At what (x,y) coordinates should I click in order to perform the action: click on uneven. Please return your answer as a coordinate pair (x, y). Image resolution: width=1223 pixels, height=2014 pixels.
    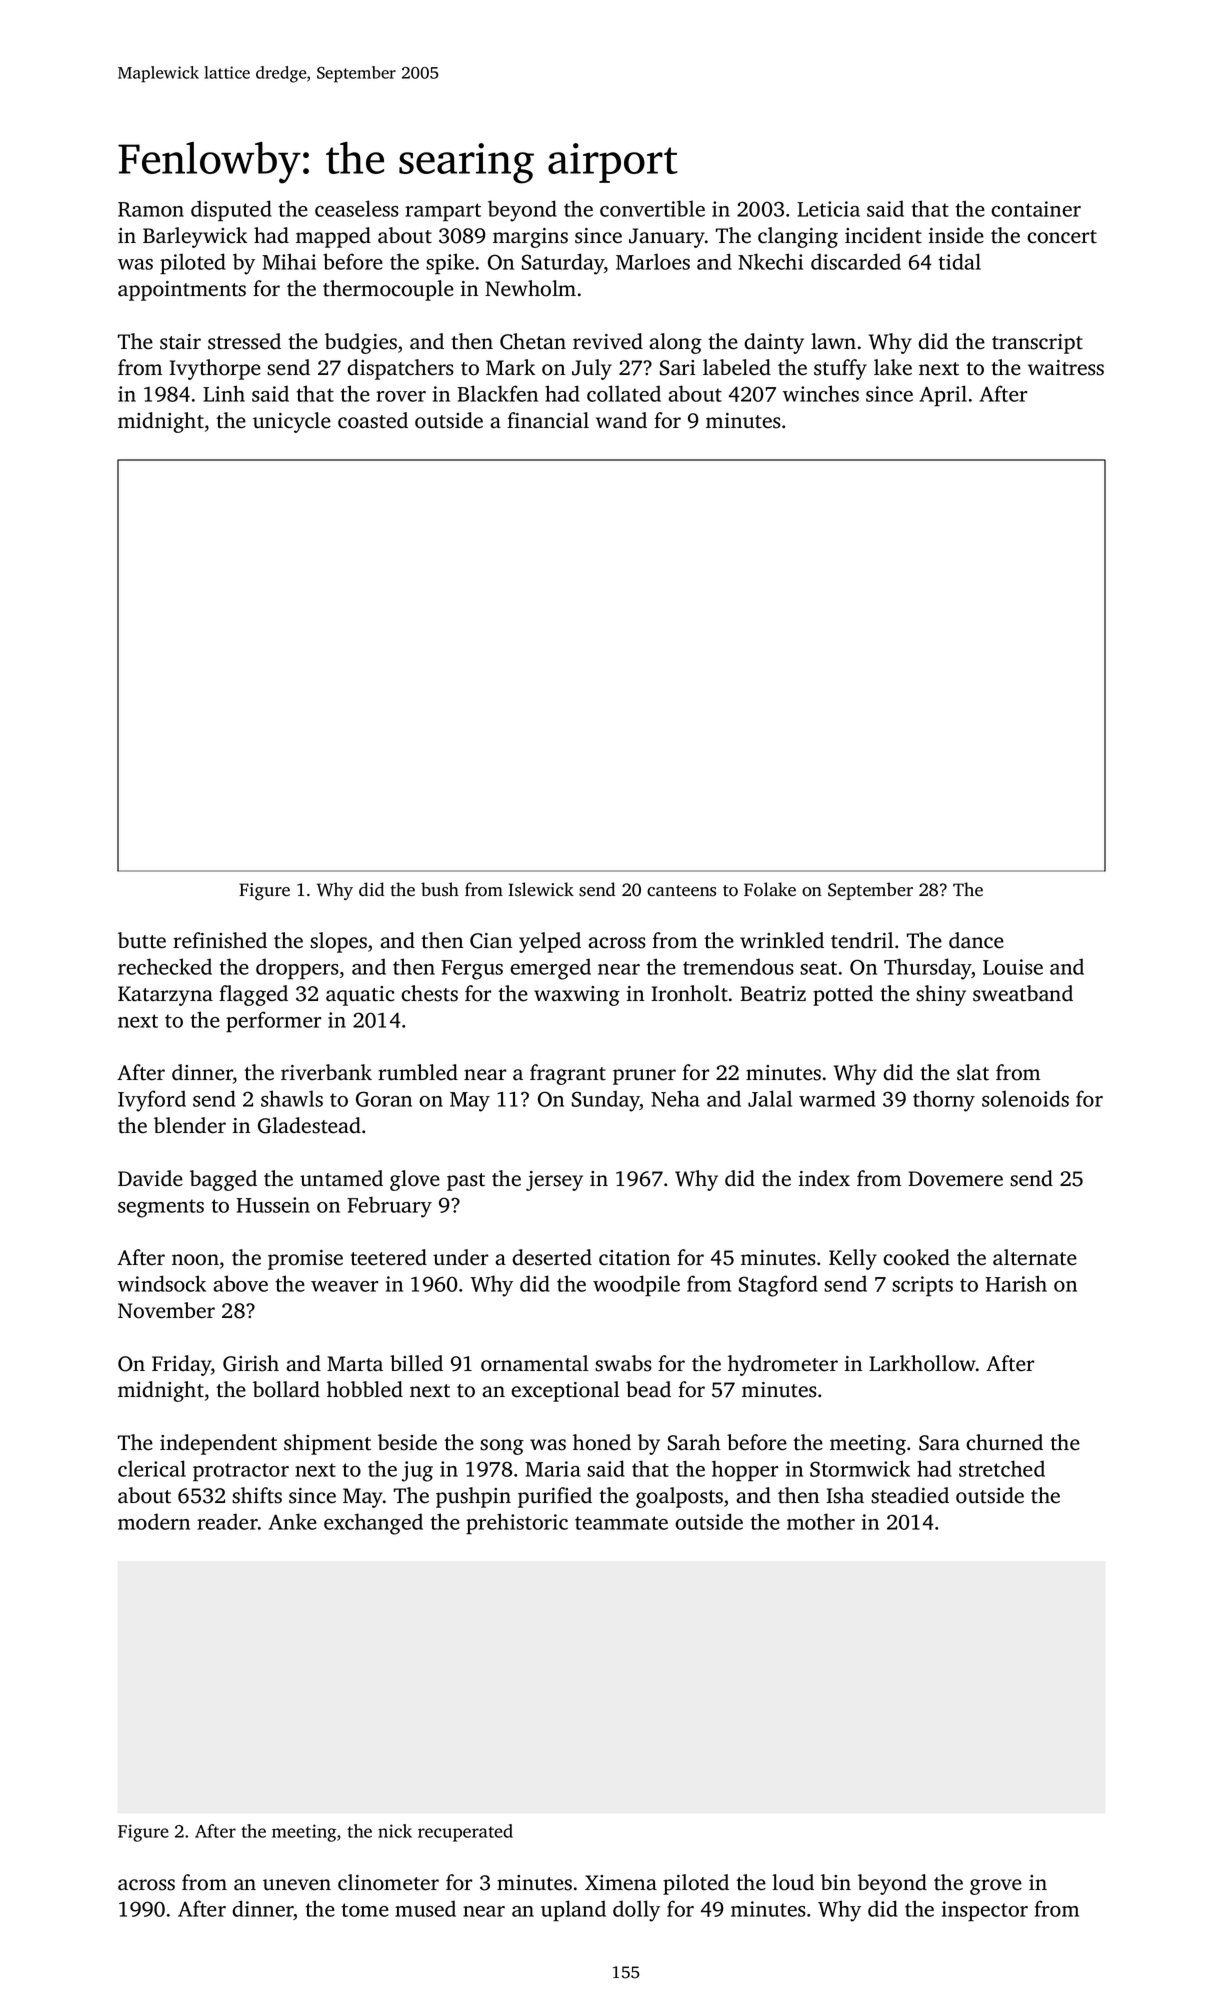
    Looking at the image, I should click on (297, 1885).
